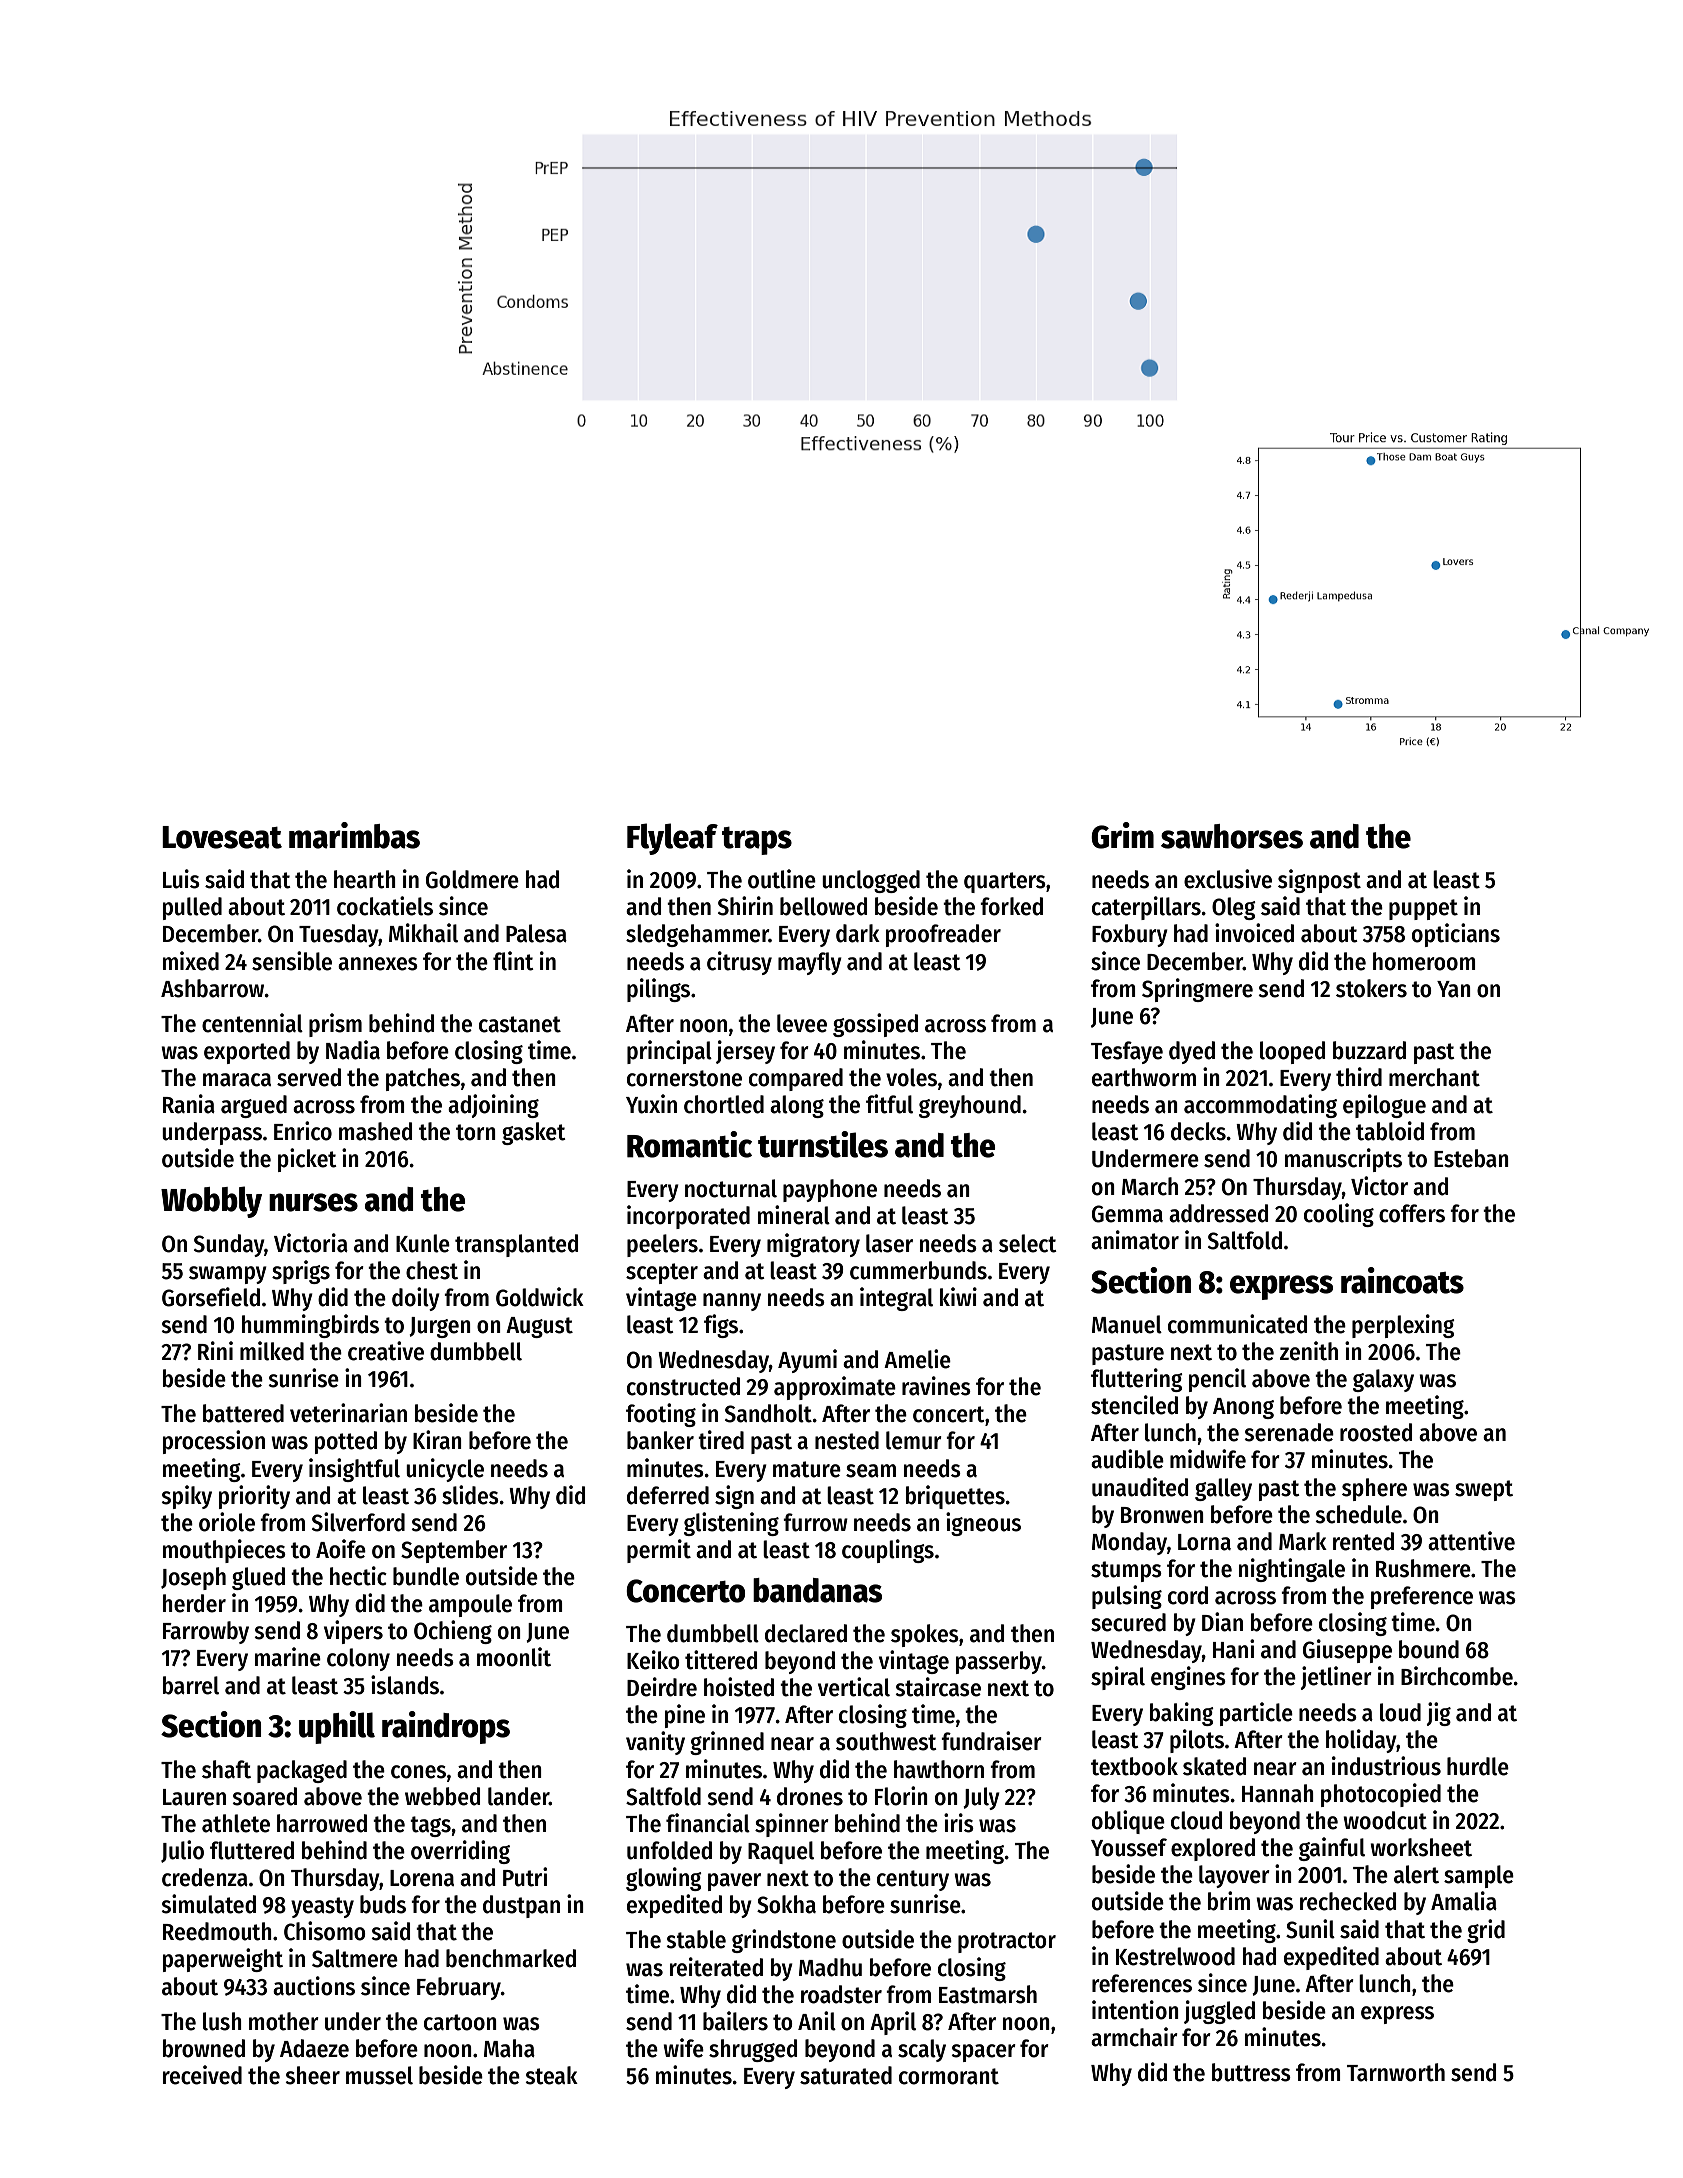 The width and height of the page is (1683, 2178). Describe the element at coordinates (440, 1327) in the page. I see `Jurgen` at that location.
